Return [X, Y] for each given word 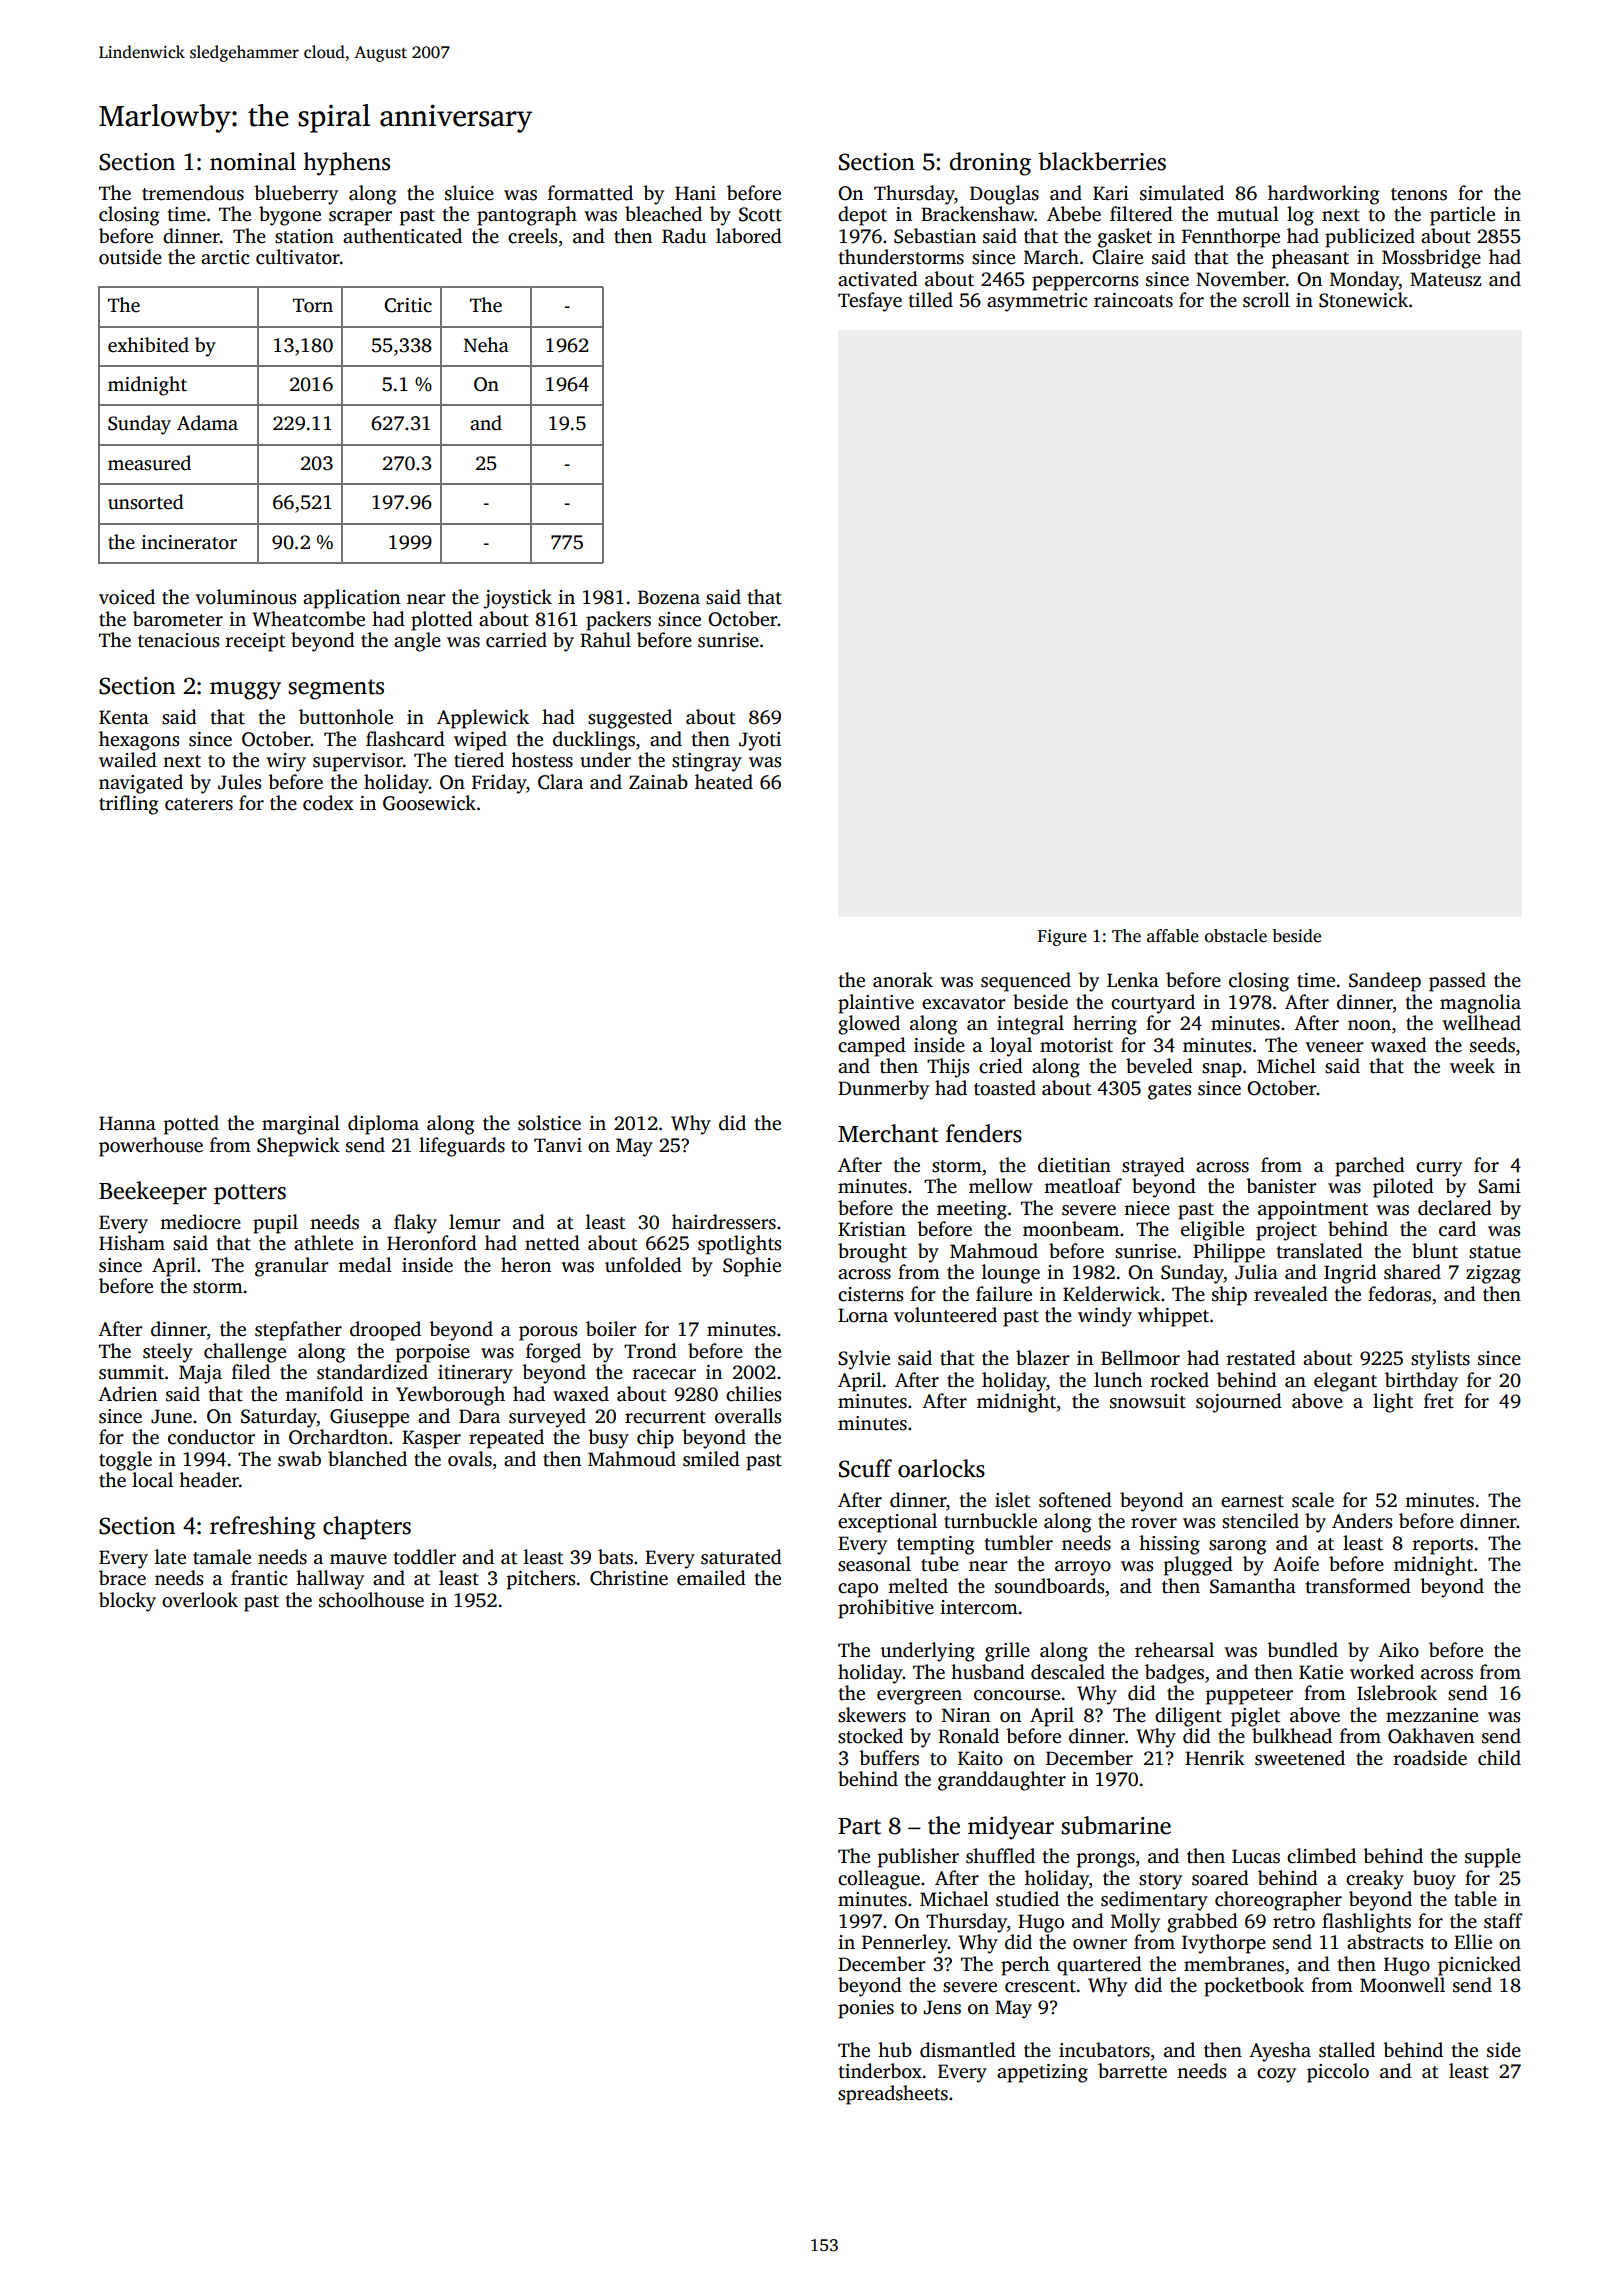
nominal [253, 161]
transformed [1358, 1586]
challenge [245, 1353]
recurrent [665, 1417]
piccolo [1338, 2073]
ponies [866, 2009]
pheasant [1310, 259]
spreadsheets [893, 2095]
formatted [590, 193]
